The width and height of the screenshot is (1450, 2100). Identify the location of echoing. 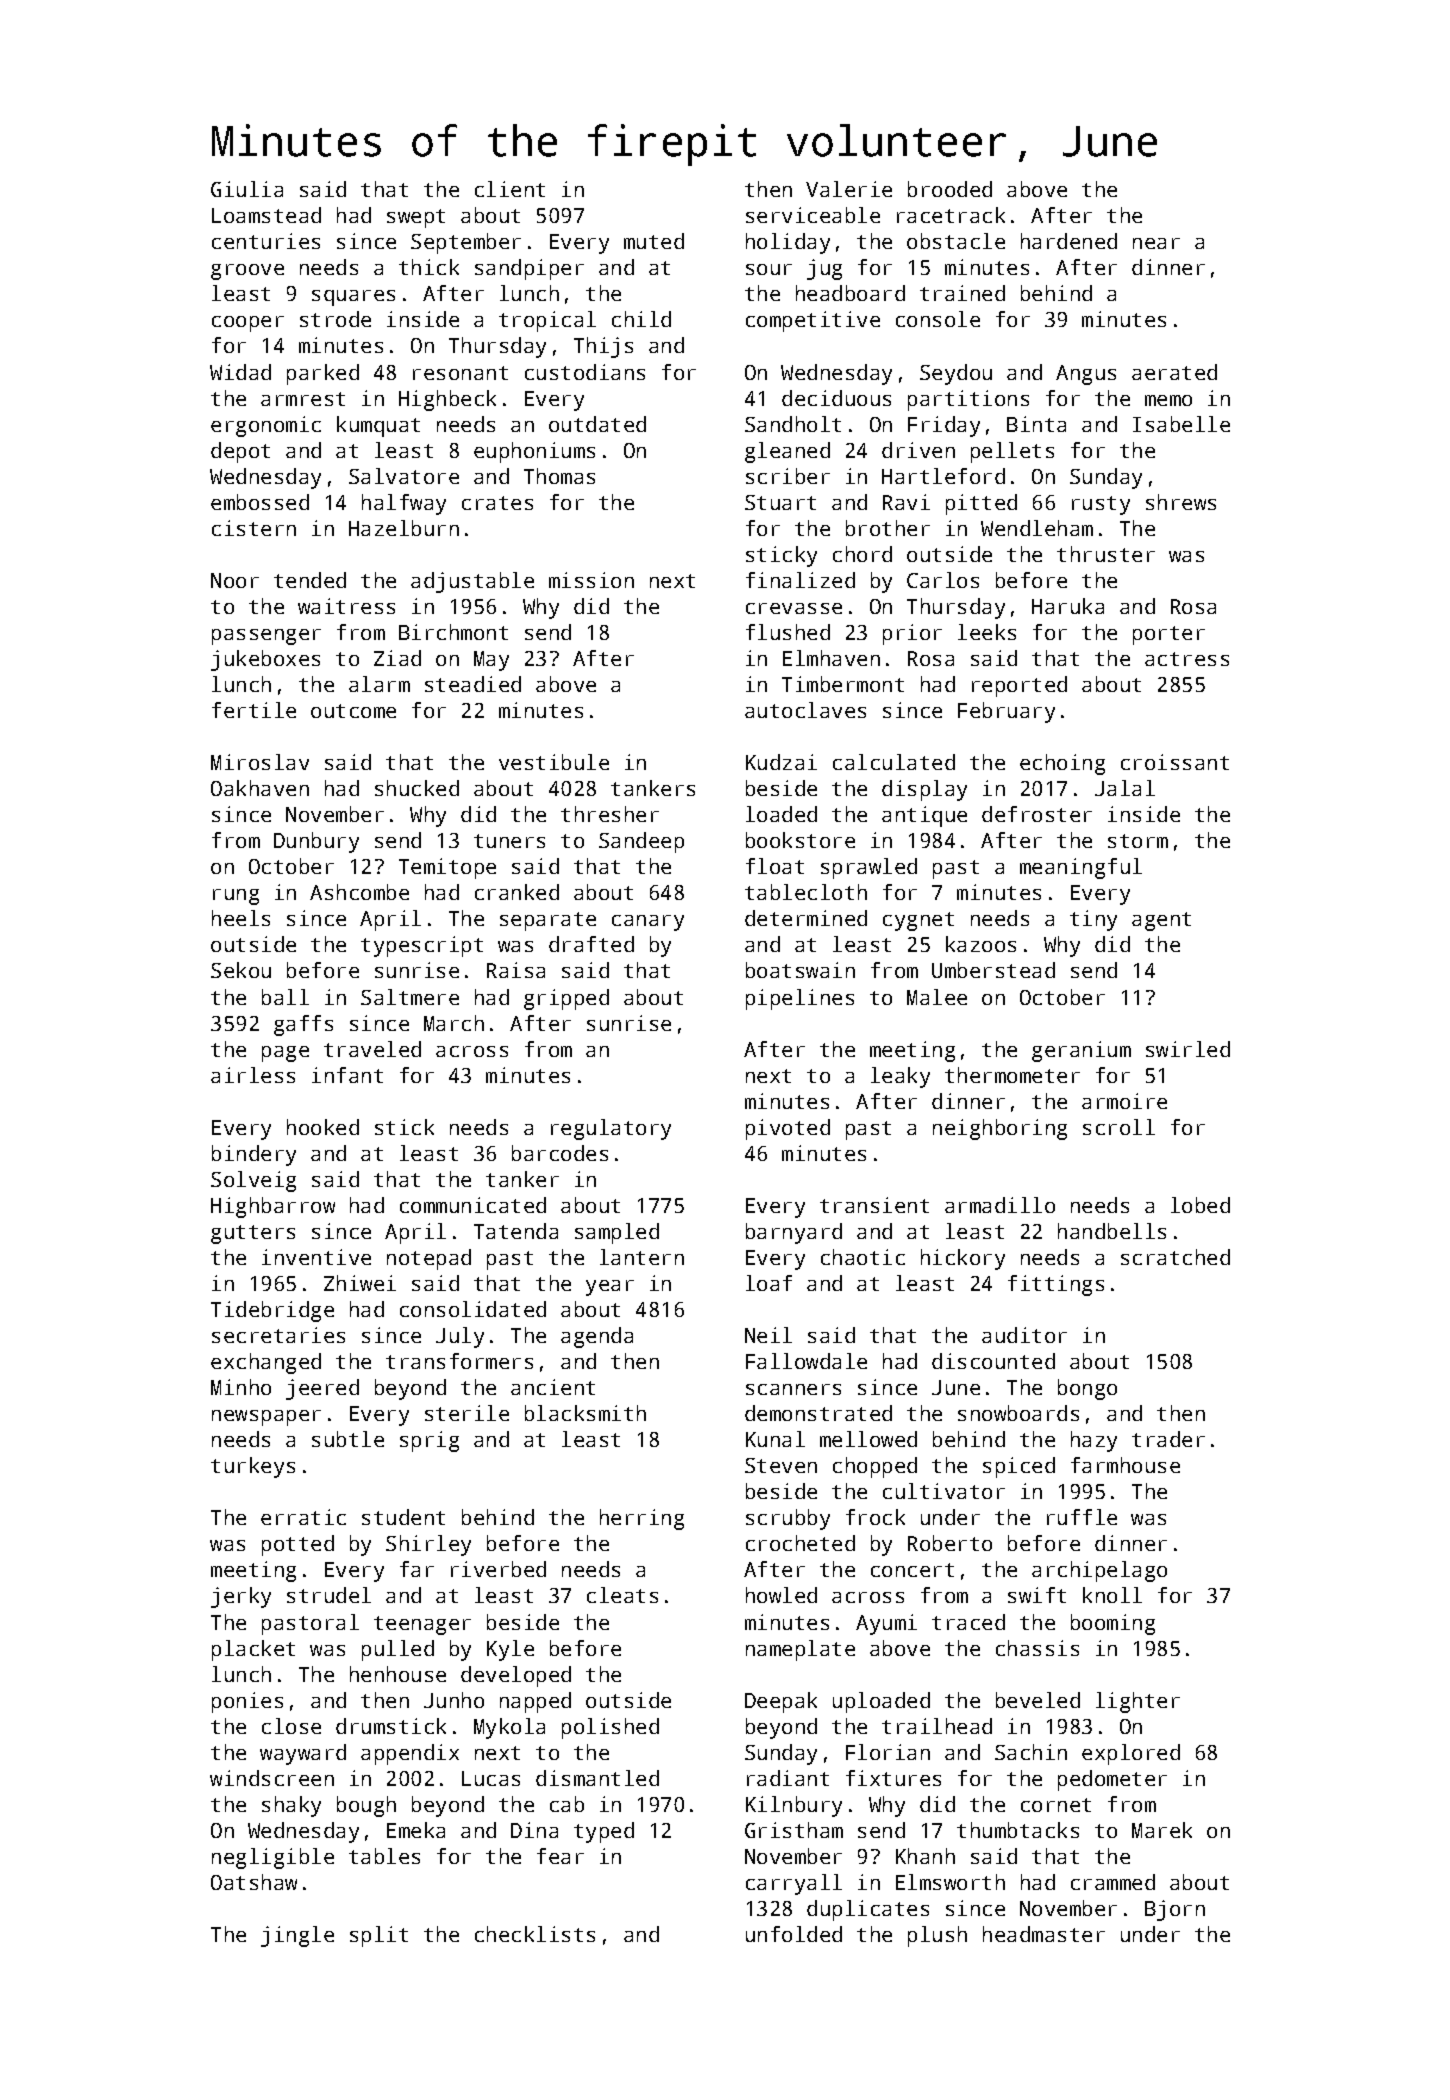
(1062, 764).
